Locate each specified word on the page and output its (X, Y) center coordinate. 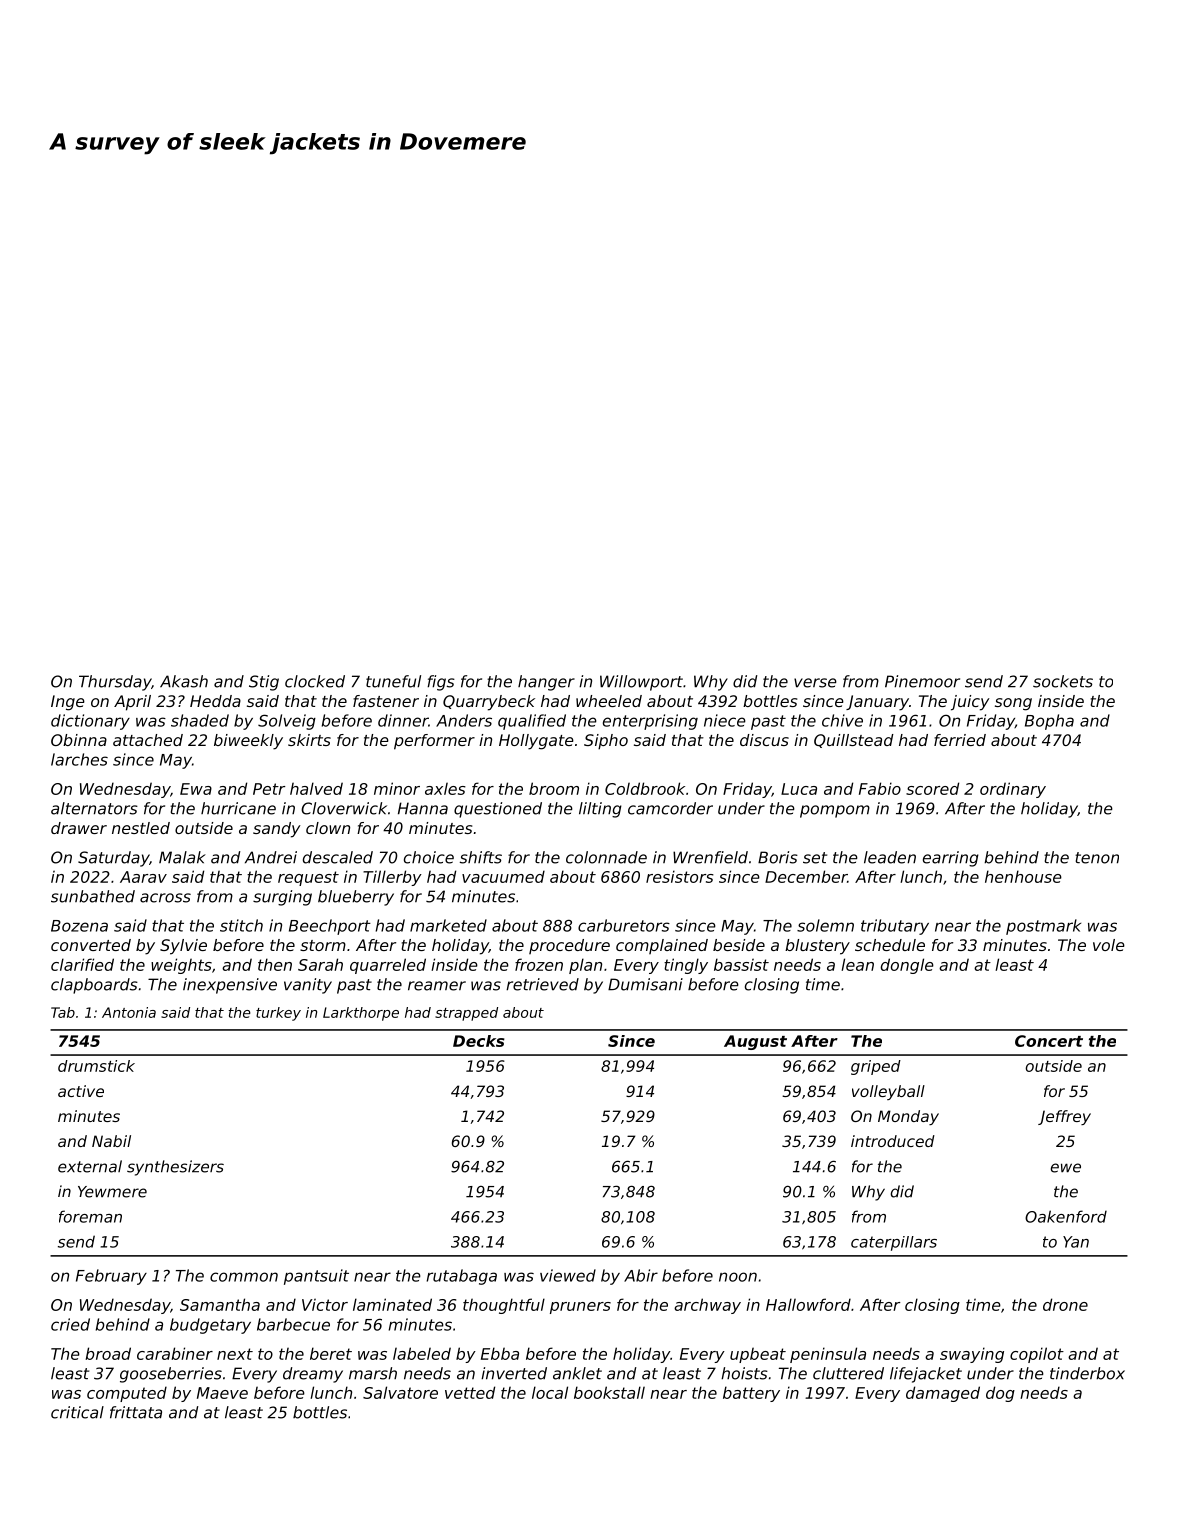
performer (434, 742)
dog (1000, 1394)
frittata (136, 1412)
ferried (960, 740)
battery (751, 1394)
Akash (184, 681)
